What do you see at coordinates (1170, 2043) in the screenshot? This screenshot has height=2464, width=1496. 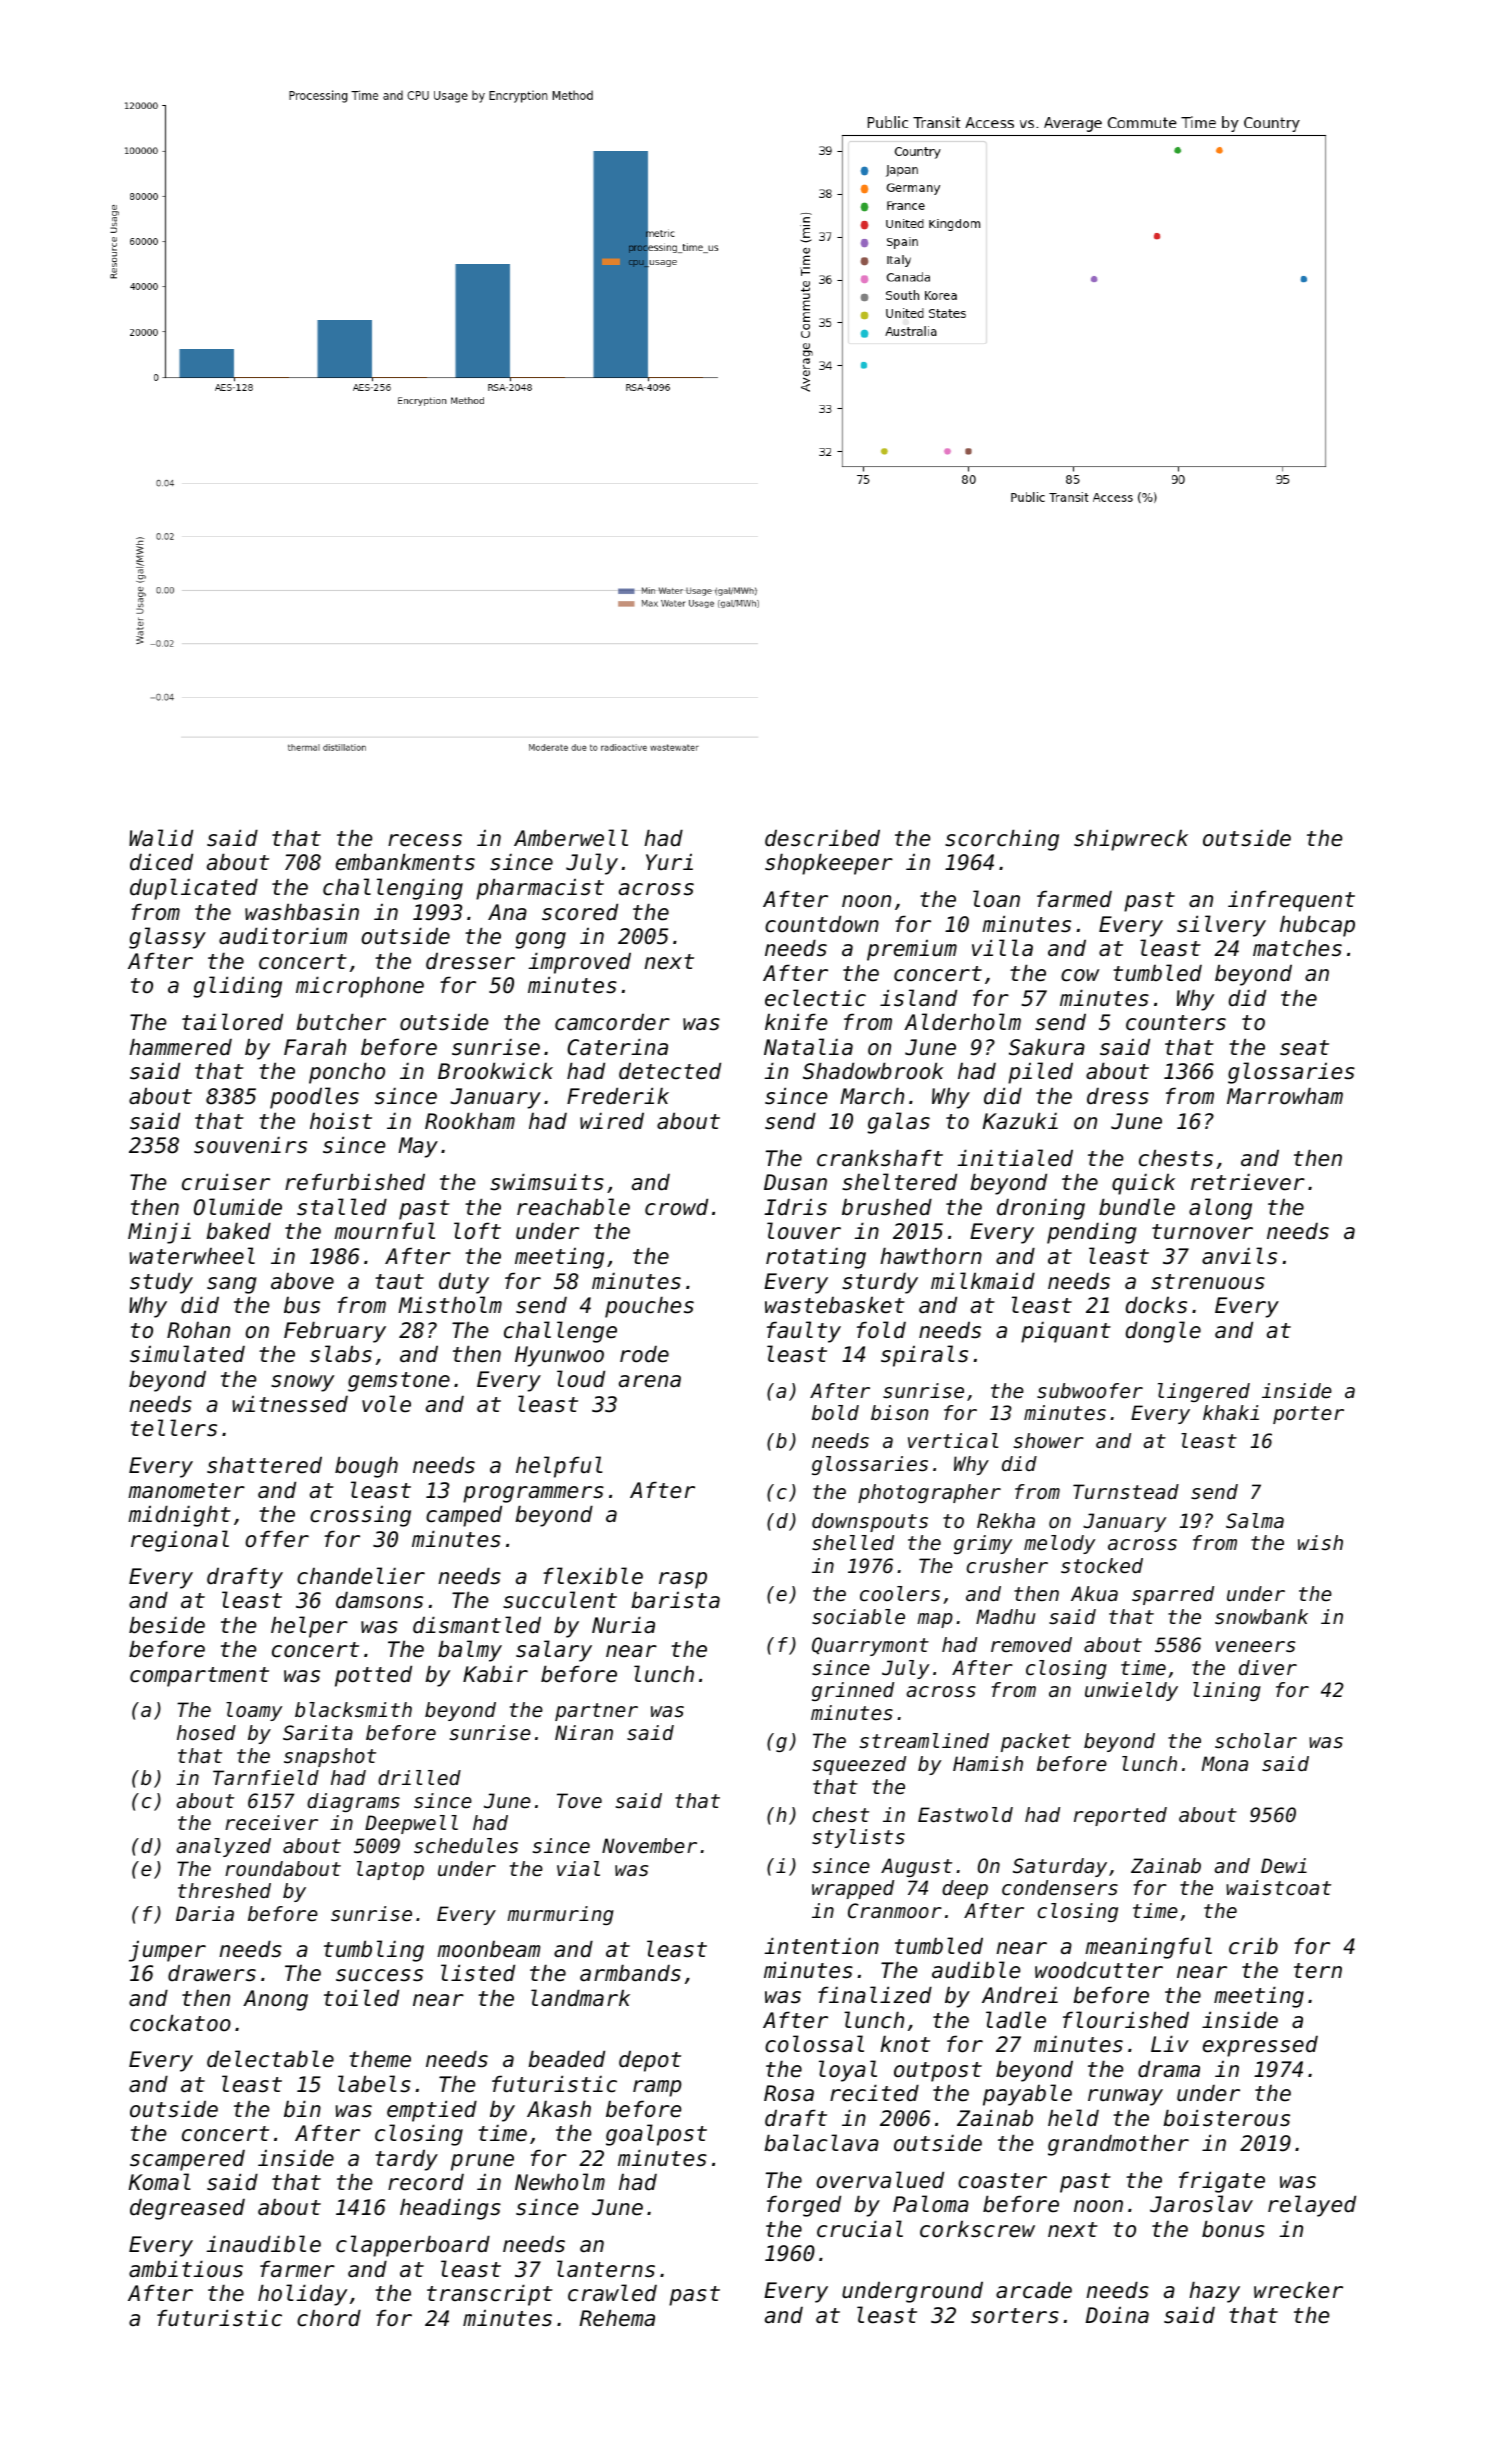 I see `Liv` at bounding box center [1170, 2043].
